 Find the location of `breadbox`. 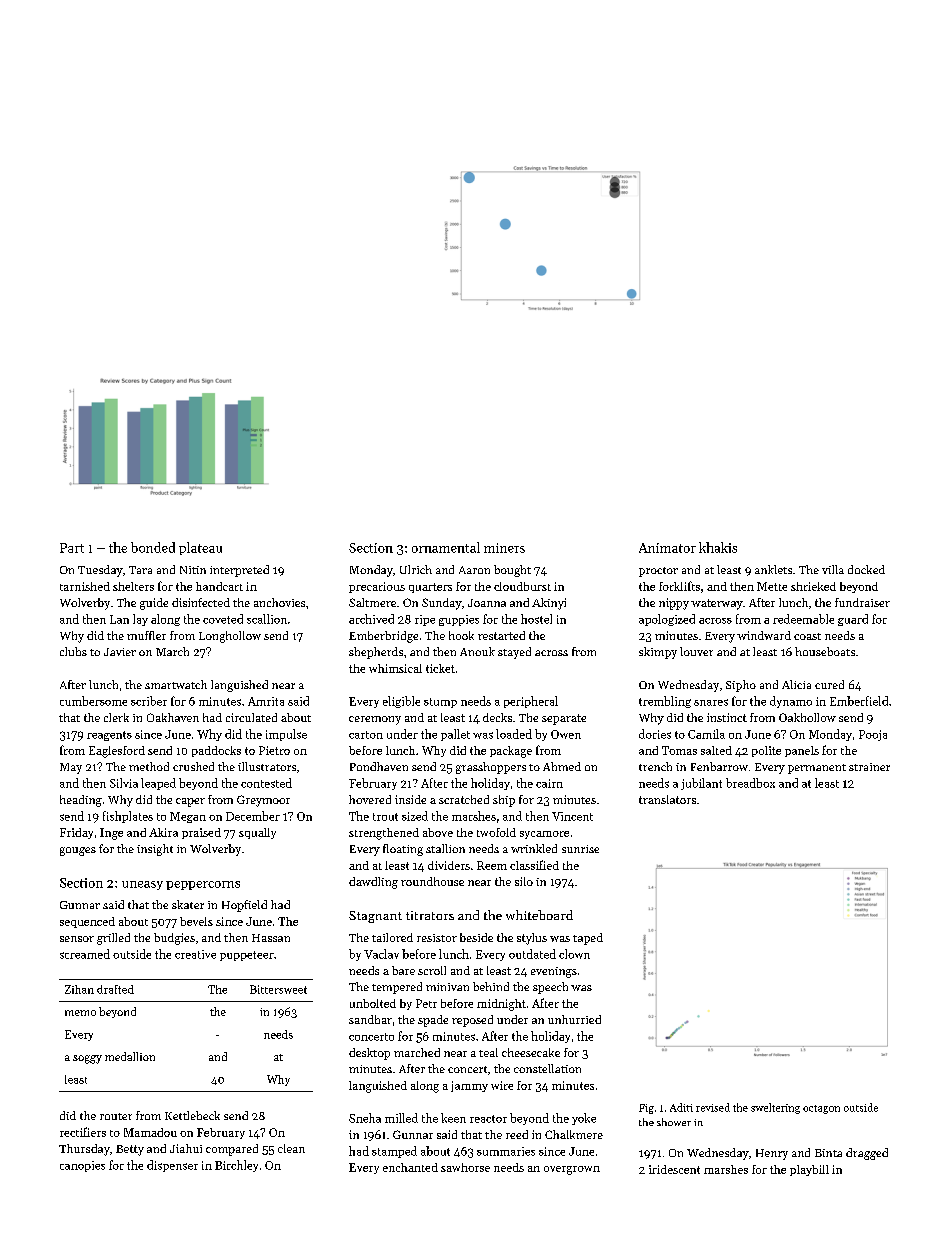

breadbox is located at coordinates (750, 783).
